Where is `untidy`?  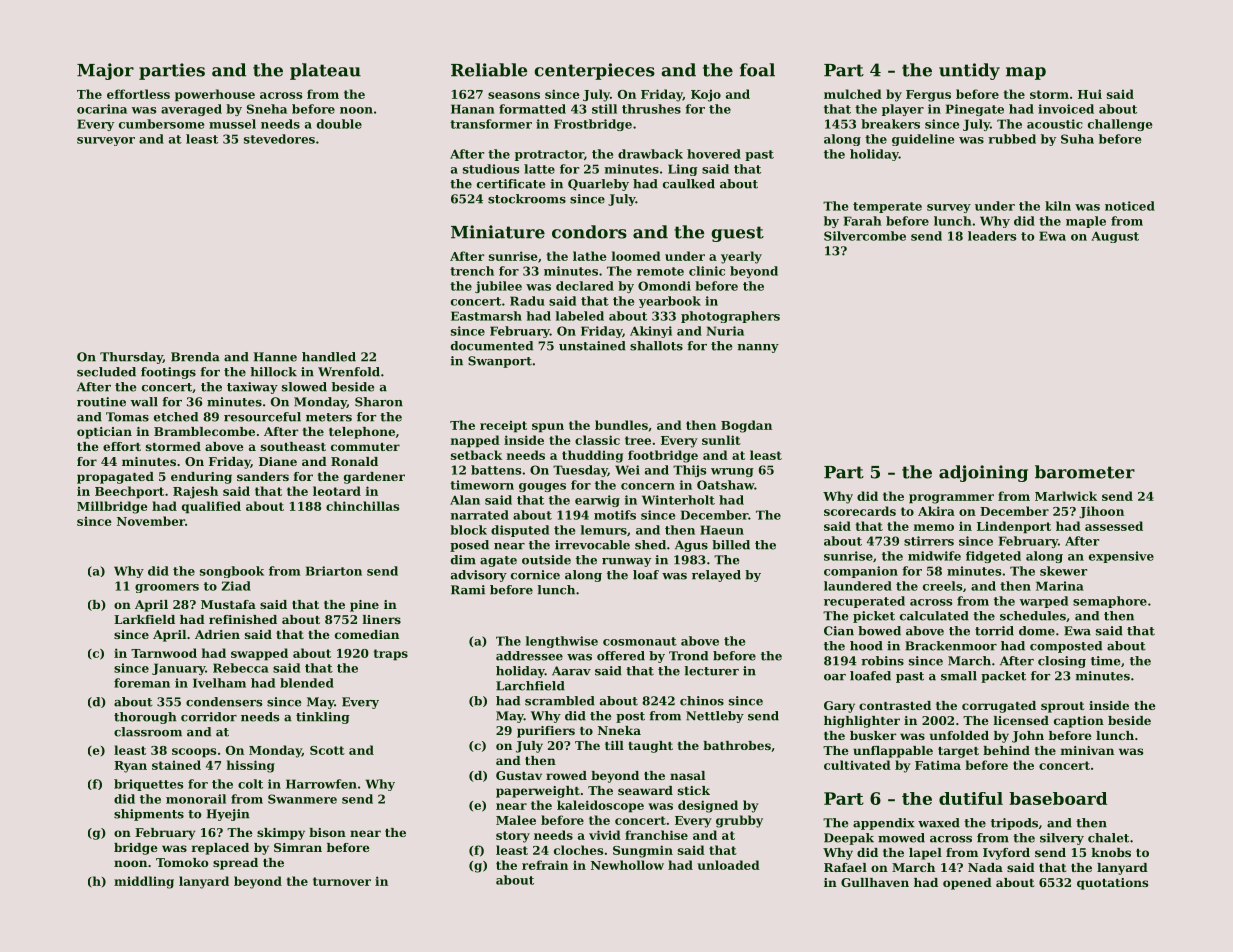 untidy is located at coordinates (969, 71).
